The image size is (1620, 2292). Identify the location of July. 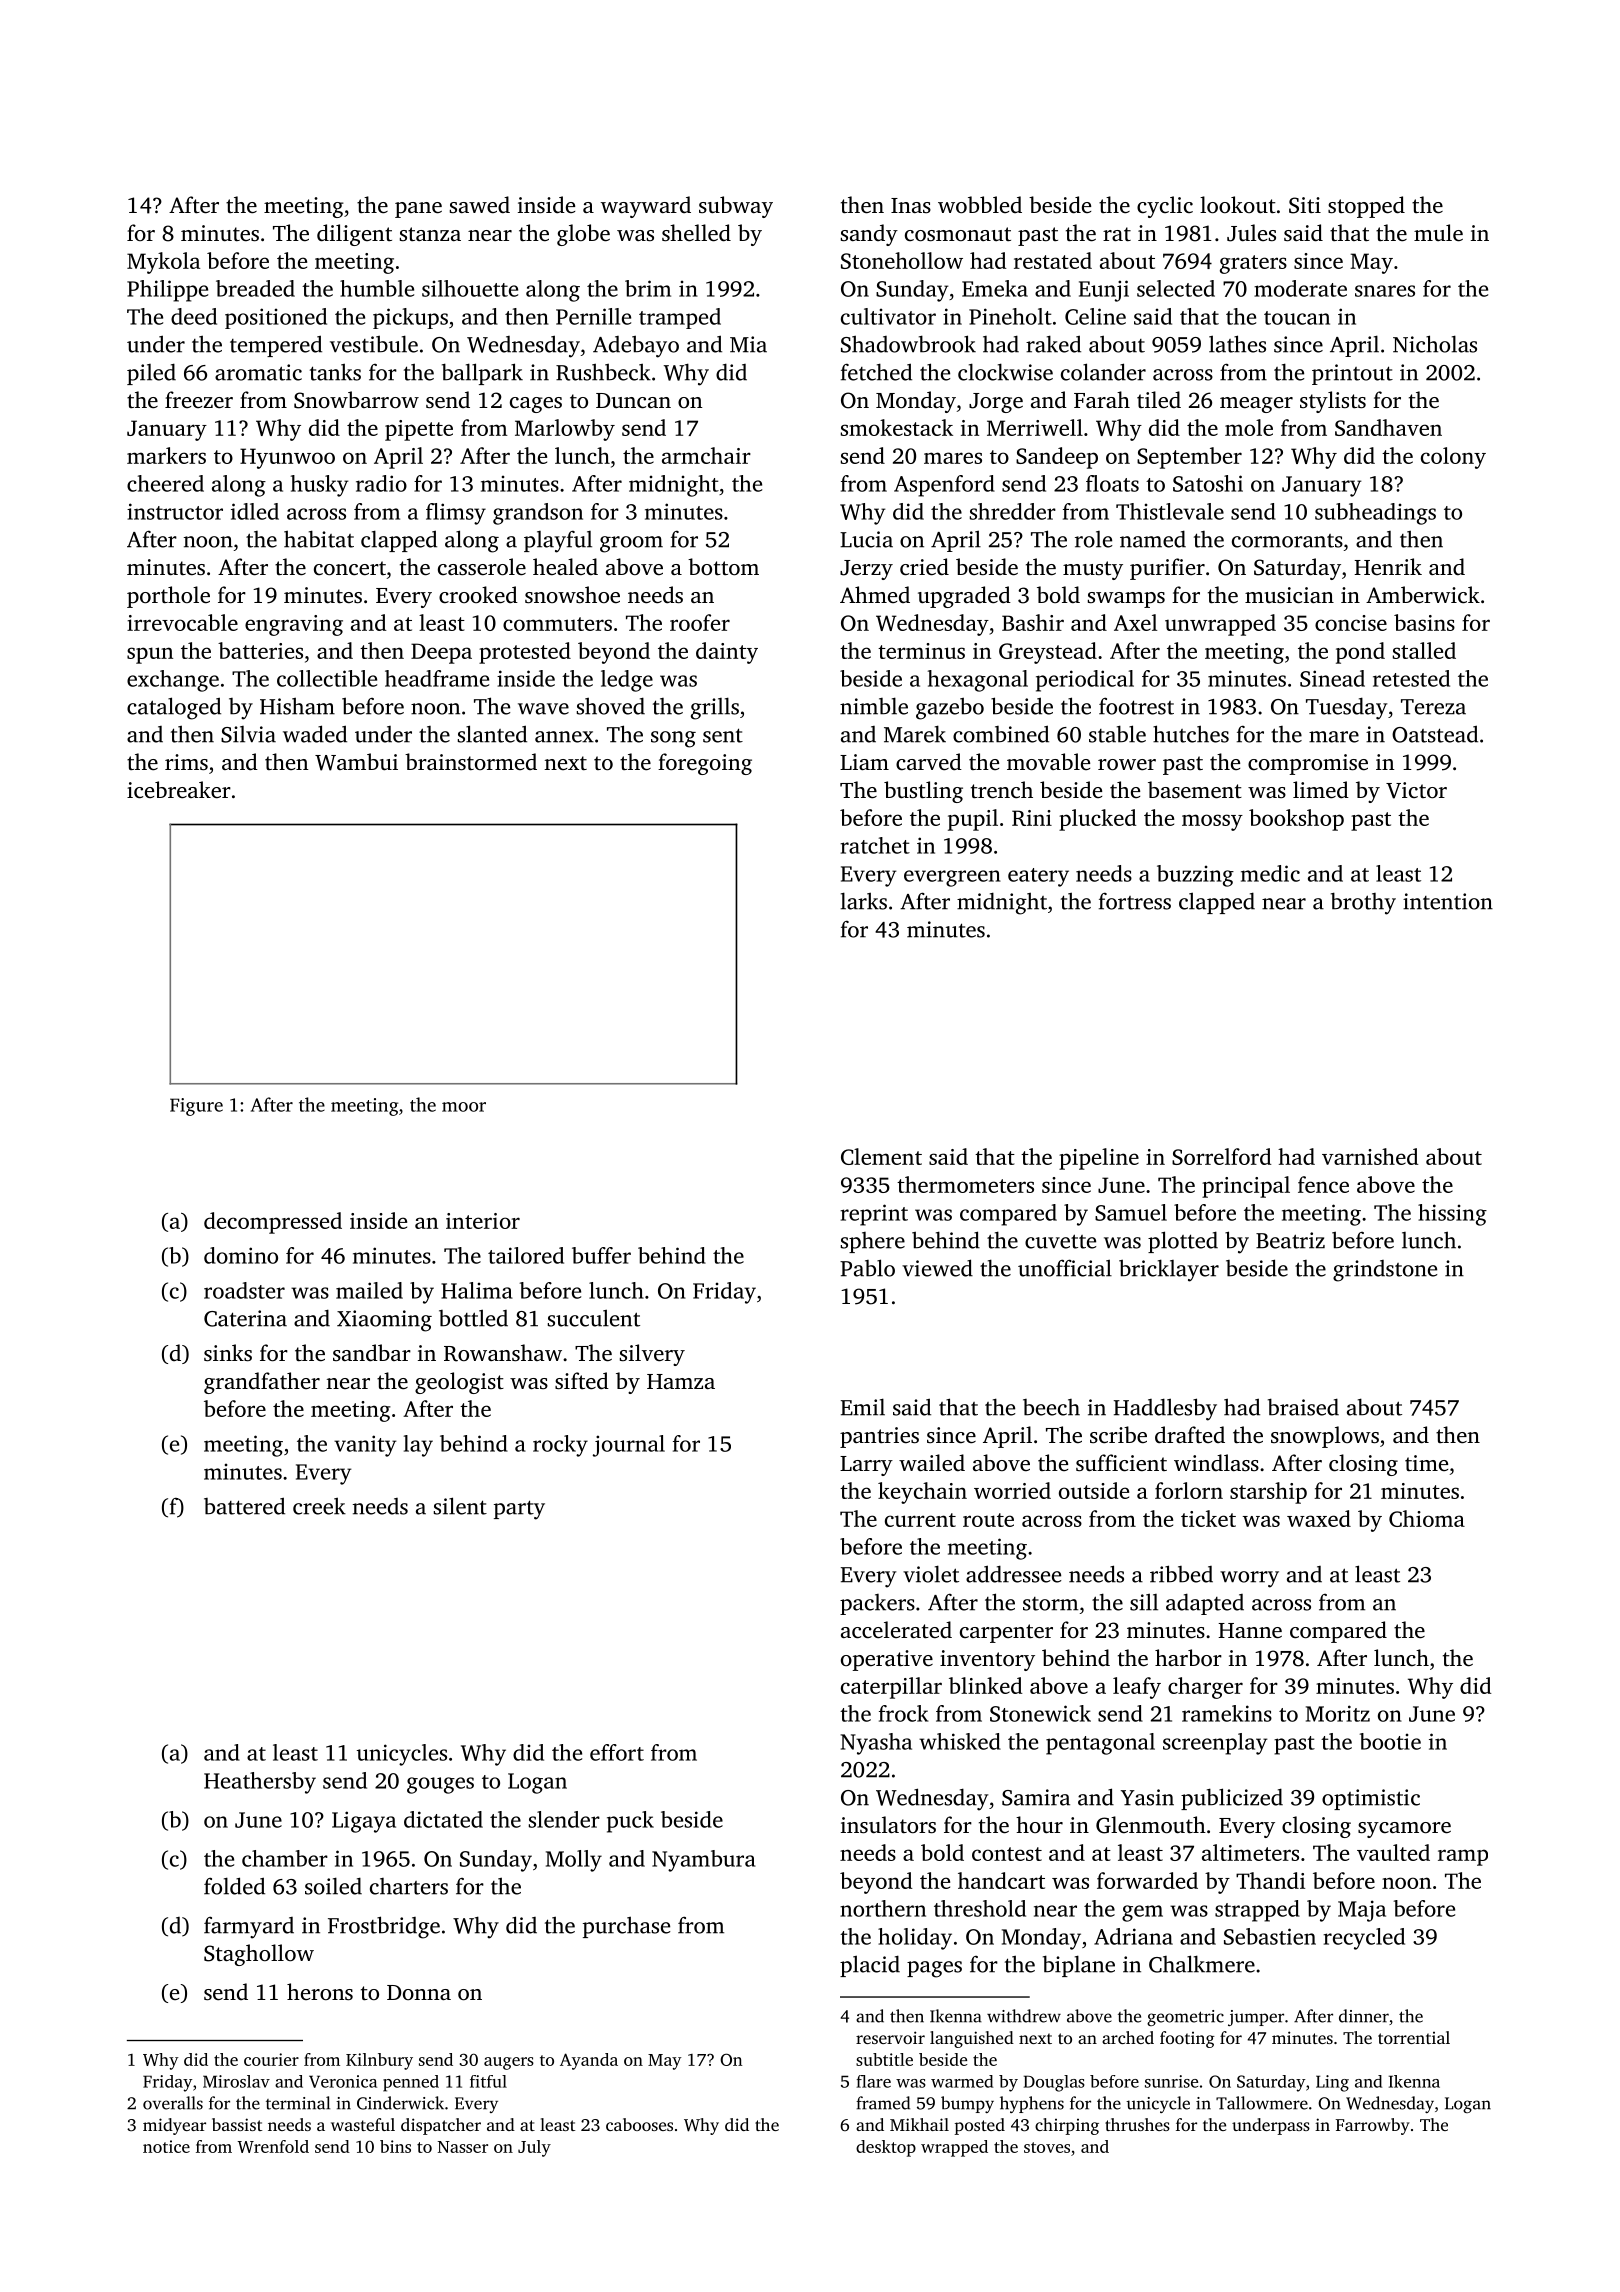
(534, 2148).
